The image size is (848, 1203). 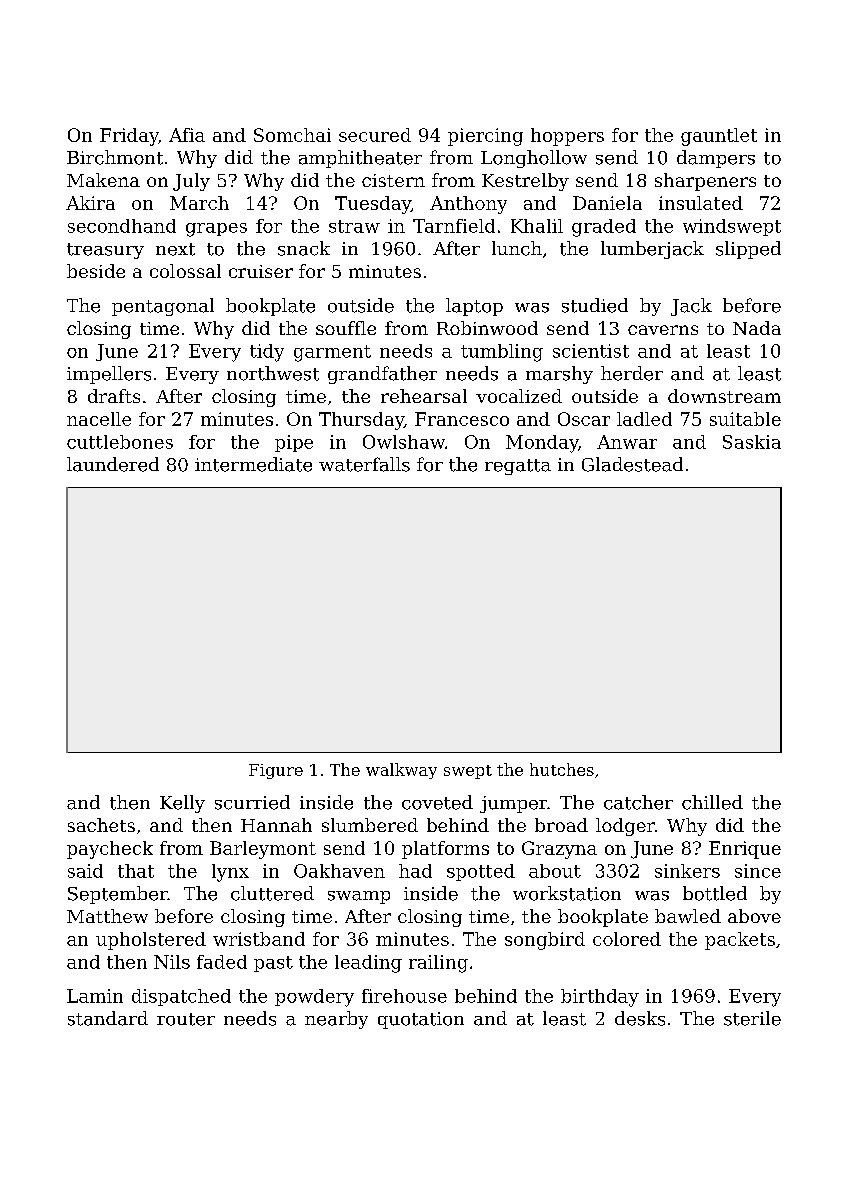 What do you see at coordinates (559, 850) in the image?
I see `Grazyna` at bounding box center [559, 850].
